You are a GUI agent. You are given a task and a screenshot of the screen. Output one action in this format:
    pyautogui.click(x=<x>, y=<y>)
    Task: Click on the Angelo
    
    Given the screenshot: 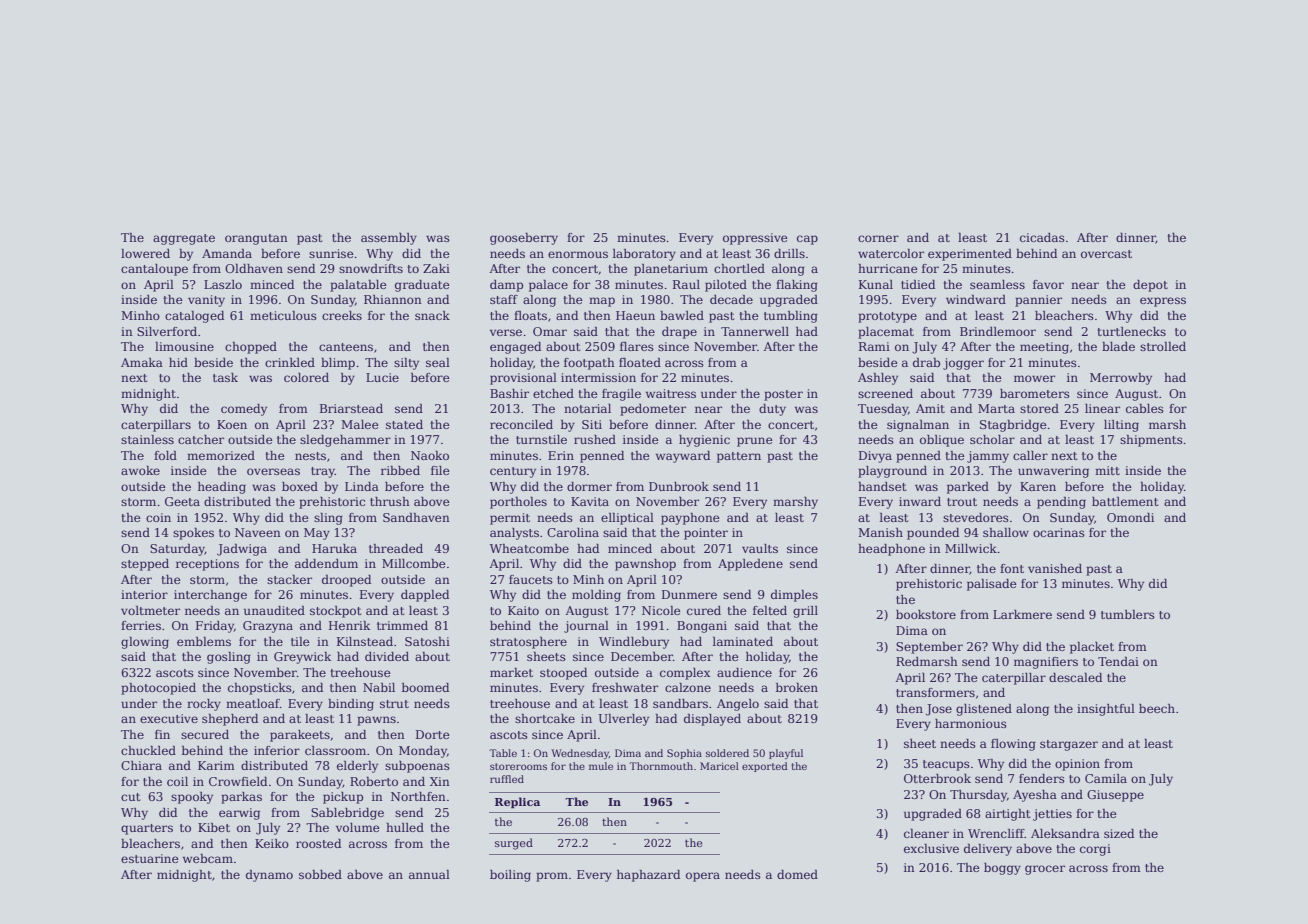 What is the action you would take?
    pyautogui.click(x=738, y=705)
